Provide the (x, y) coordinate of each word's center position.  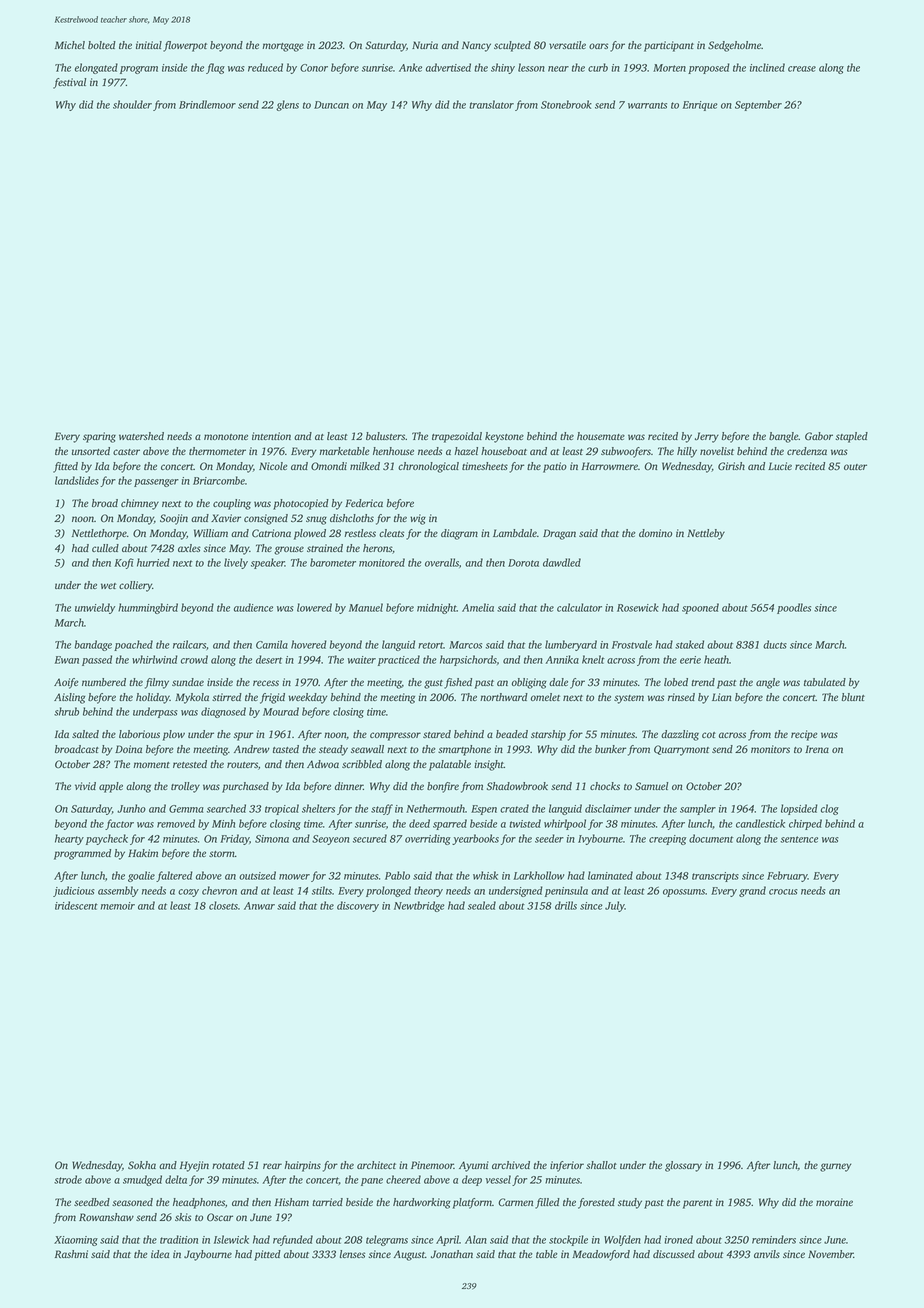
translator (491, 104)
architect (376, 1165)
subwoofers (626, 452)
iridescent (76, 905)
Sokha (142, 1165)
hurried (153, 562)
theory (428, 891)
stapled (852, 437)
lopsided (799, 809)
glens (287, 105)
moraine (834, 1202)
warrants (647, 105)
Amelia (478, 607)
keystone (504, 437)
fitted (65, 467)
